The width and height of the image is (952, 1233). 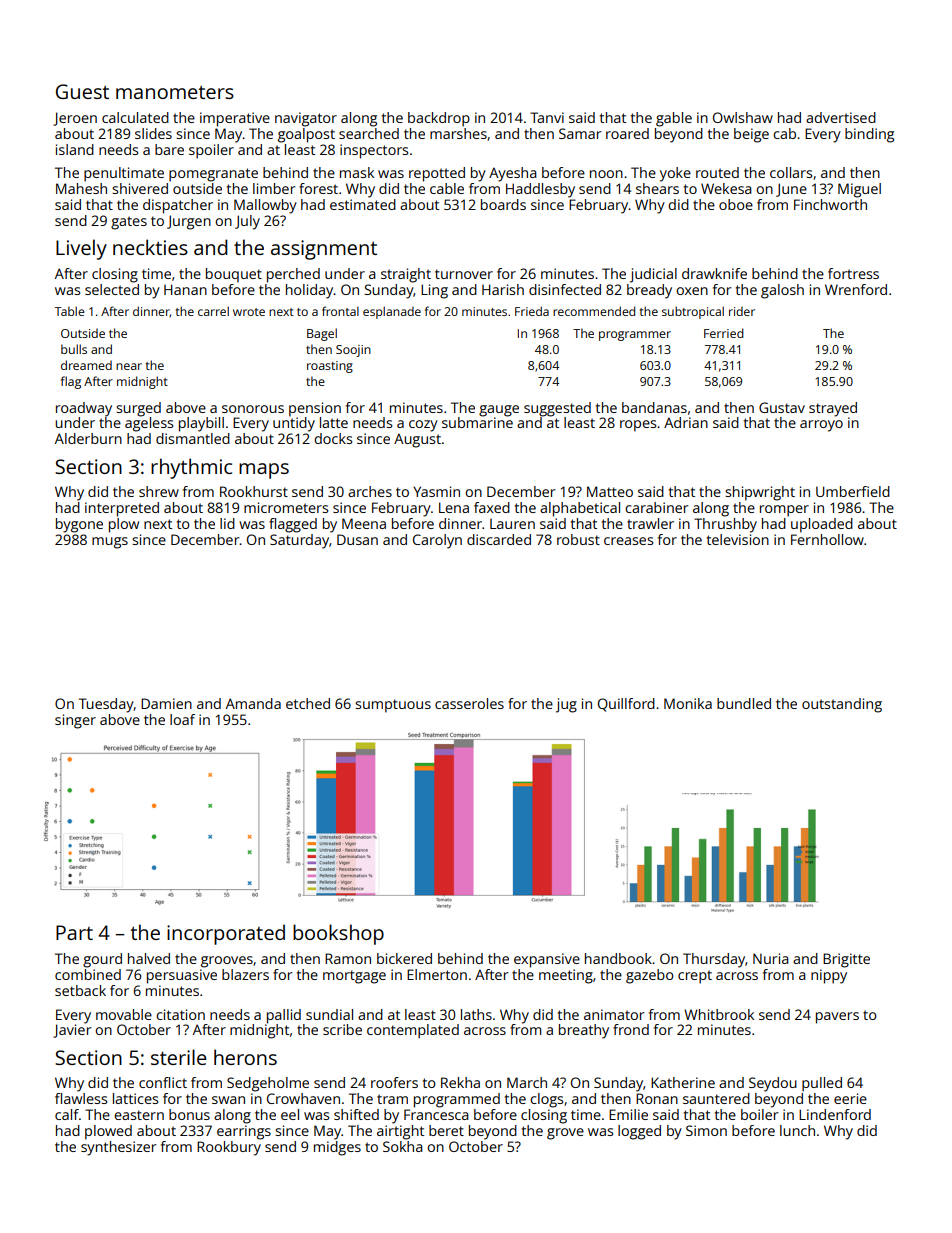 I want to click on gable, so click(x=674, y=119).
